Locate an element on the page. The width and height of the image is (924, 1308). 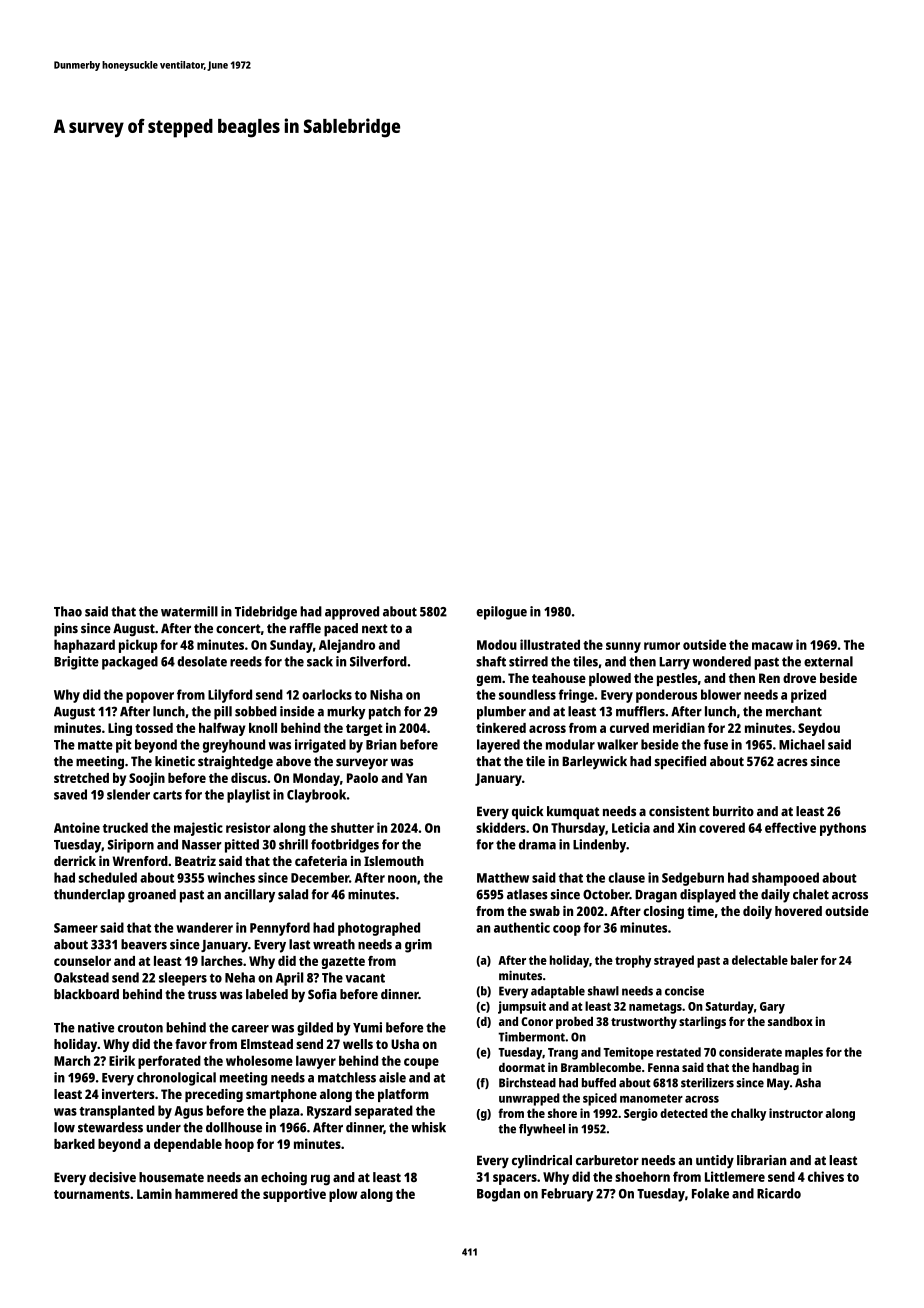
epilogue is located at coordinates (501, 613).
